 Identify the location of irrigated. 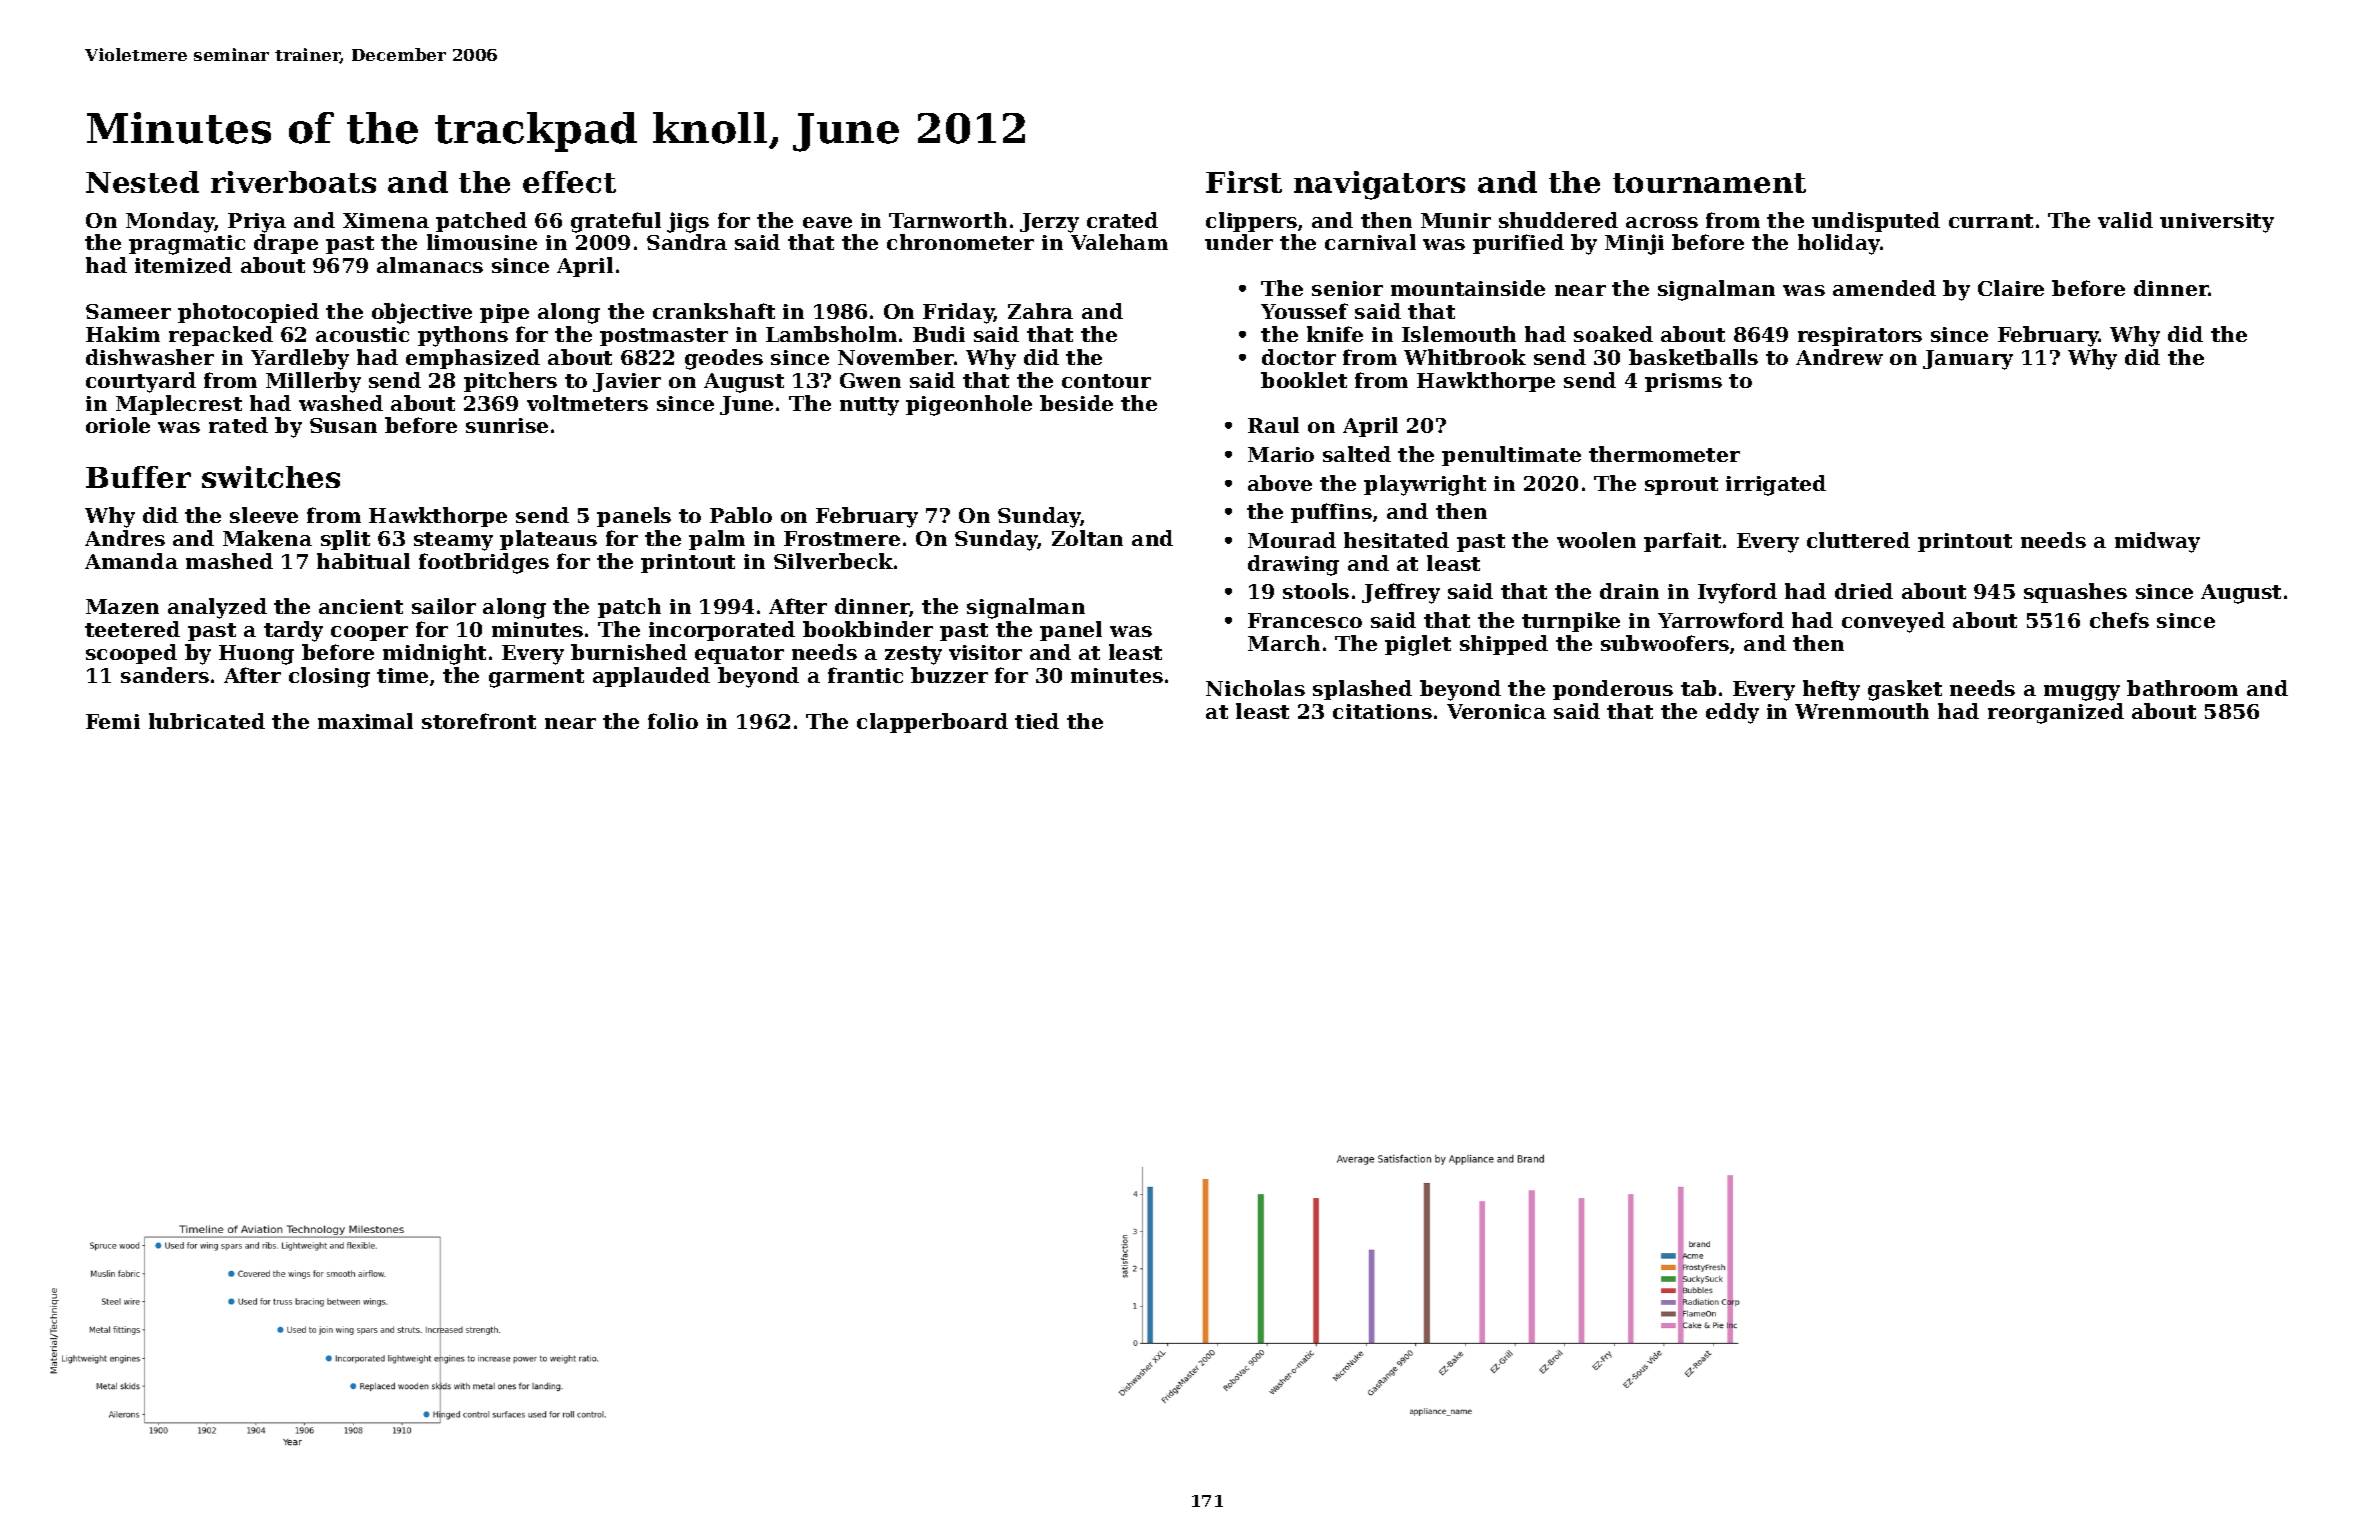
(1776, 485).
